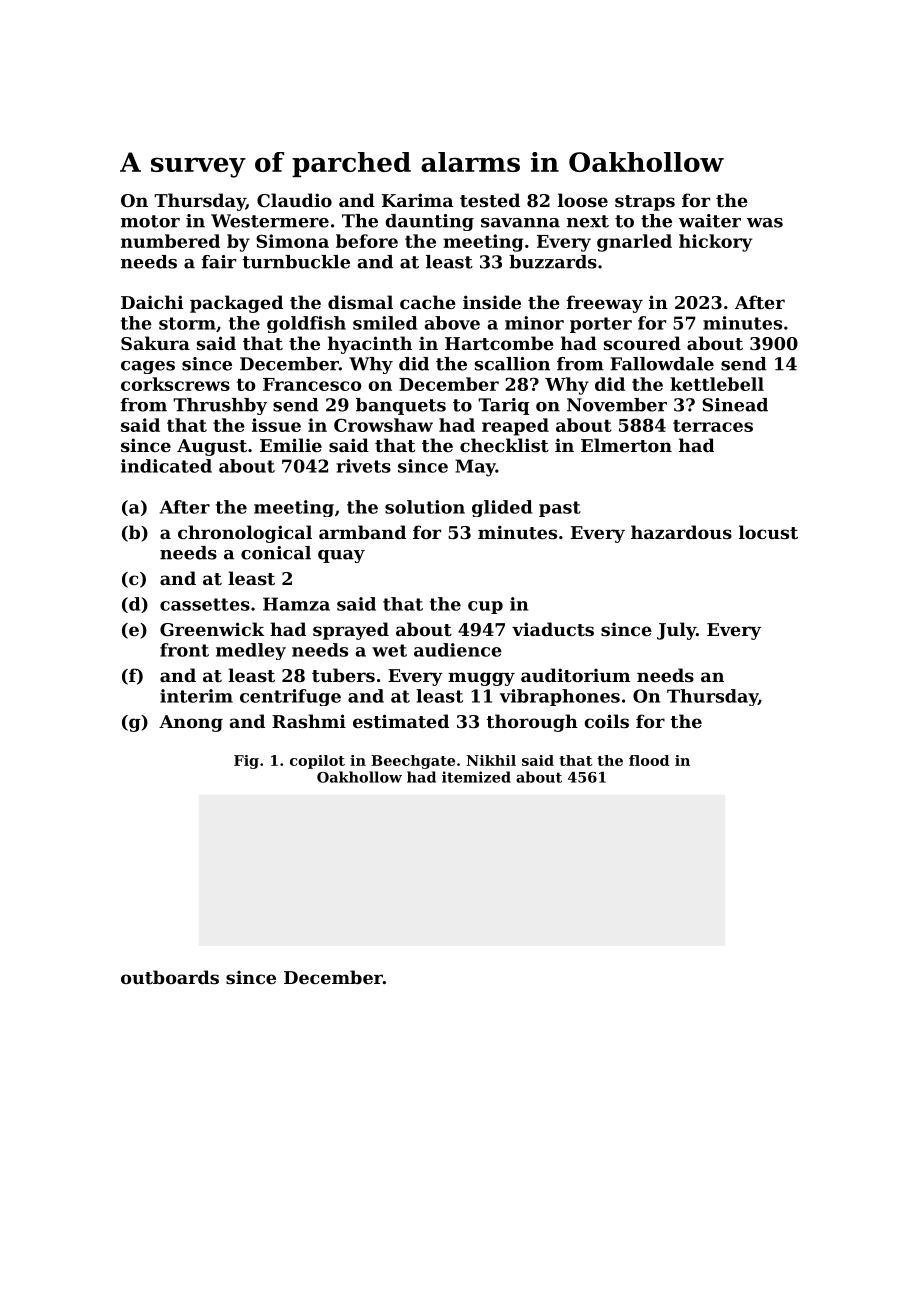 The width and height of the page is (924, 1314). What do you see at coordinates (768, 532) in the page?
I see `locust` at bounding box center [768, 532].
